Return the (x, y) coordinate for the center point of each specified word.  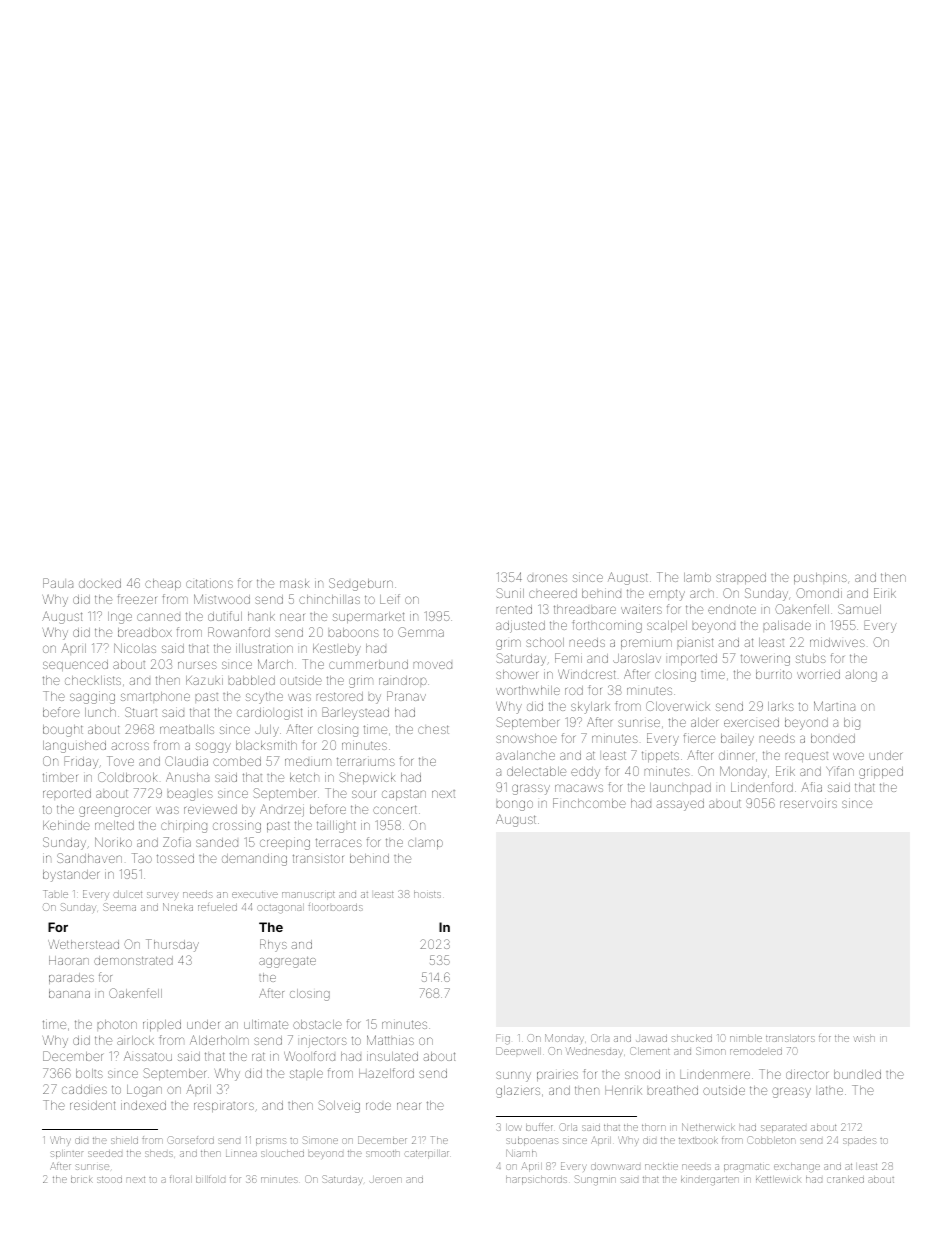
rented (514, 609)
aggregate (287, 962)
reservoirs (808, 803)
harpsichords (536, 1180)
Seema (119, 907)
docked (100, 583)
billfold (210, 1179)
